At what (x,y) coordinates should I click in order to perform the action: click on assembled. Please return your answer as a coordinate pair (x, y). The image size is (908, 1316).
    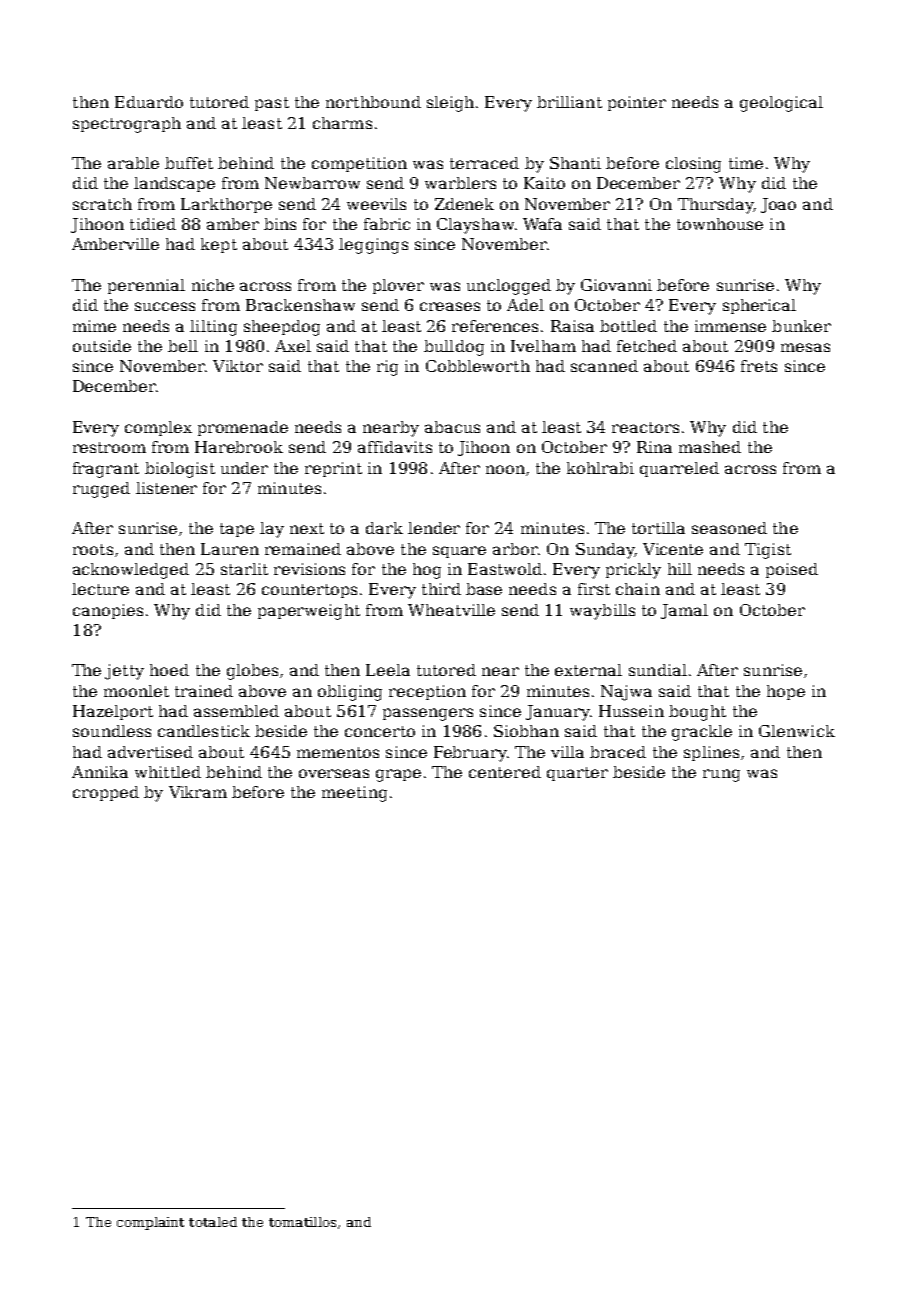
    Looking at the image, I should click on (236, 711).
